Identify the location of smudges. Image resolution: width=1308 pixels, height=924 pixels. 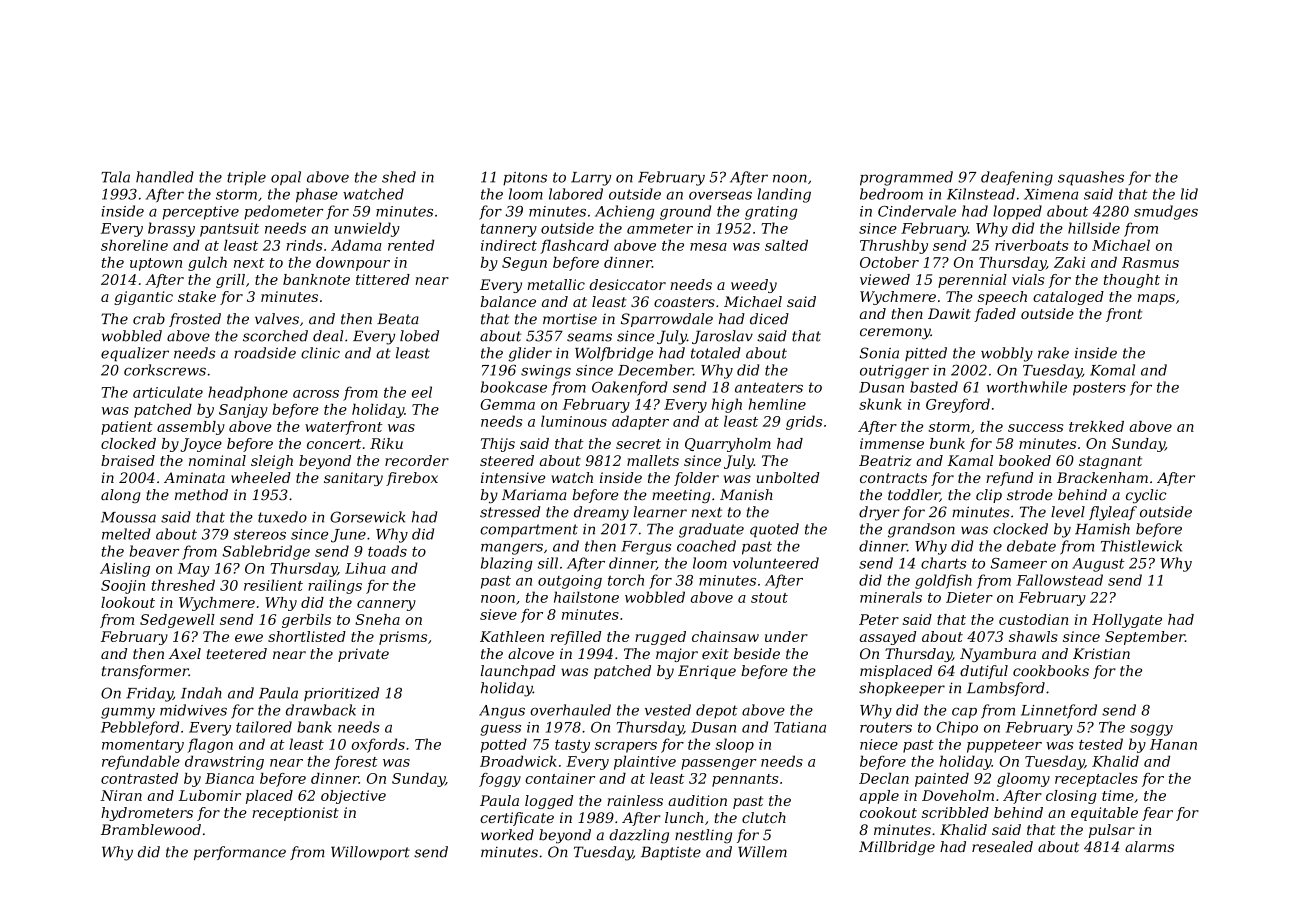
(1166, 212).
